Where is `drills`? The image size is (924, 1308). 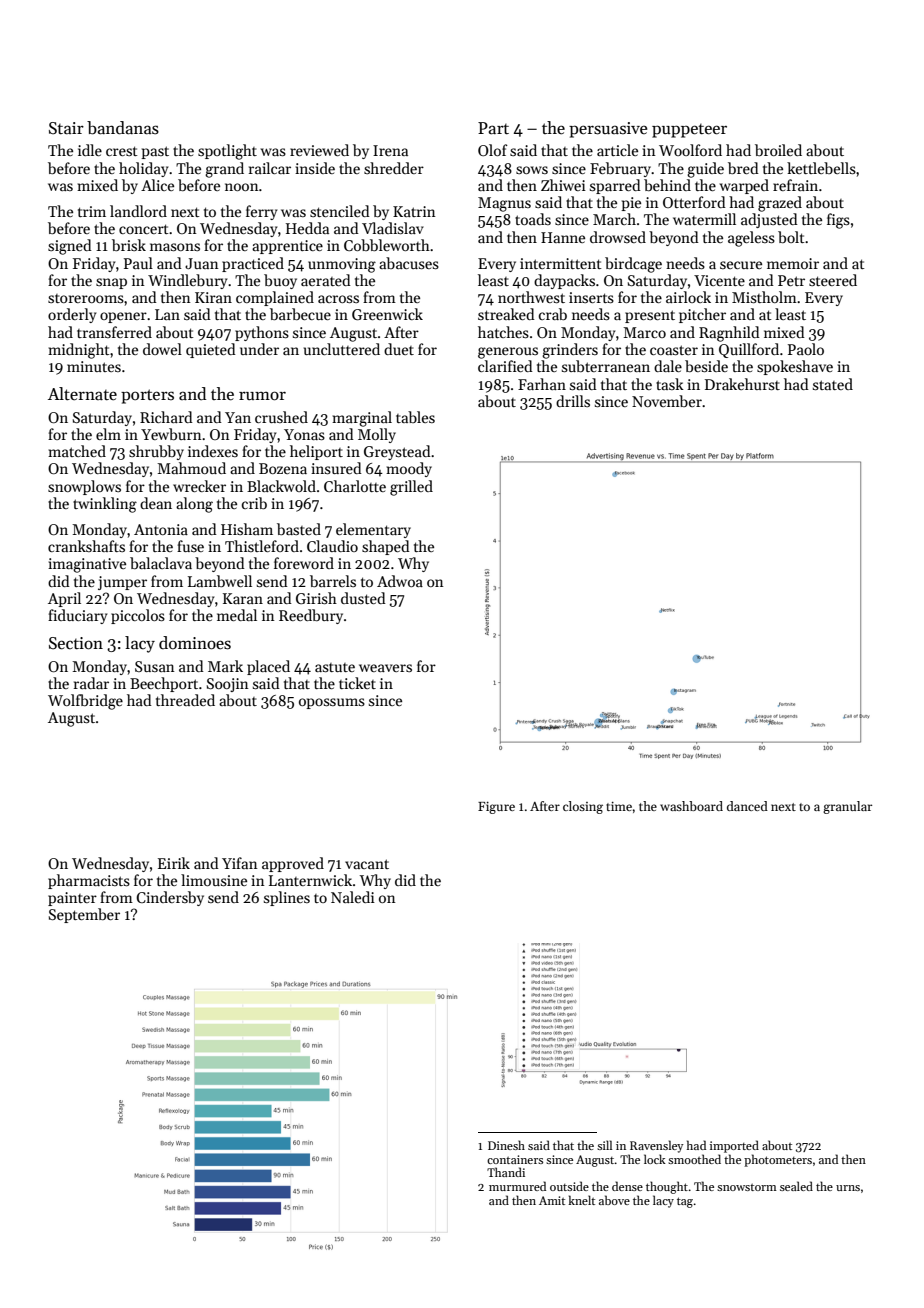
drills is located at coordinates (573, 401).
